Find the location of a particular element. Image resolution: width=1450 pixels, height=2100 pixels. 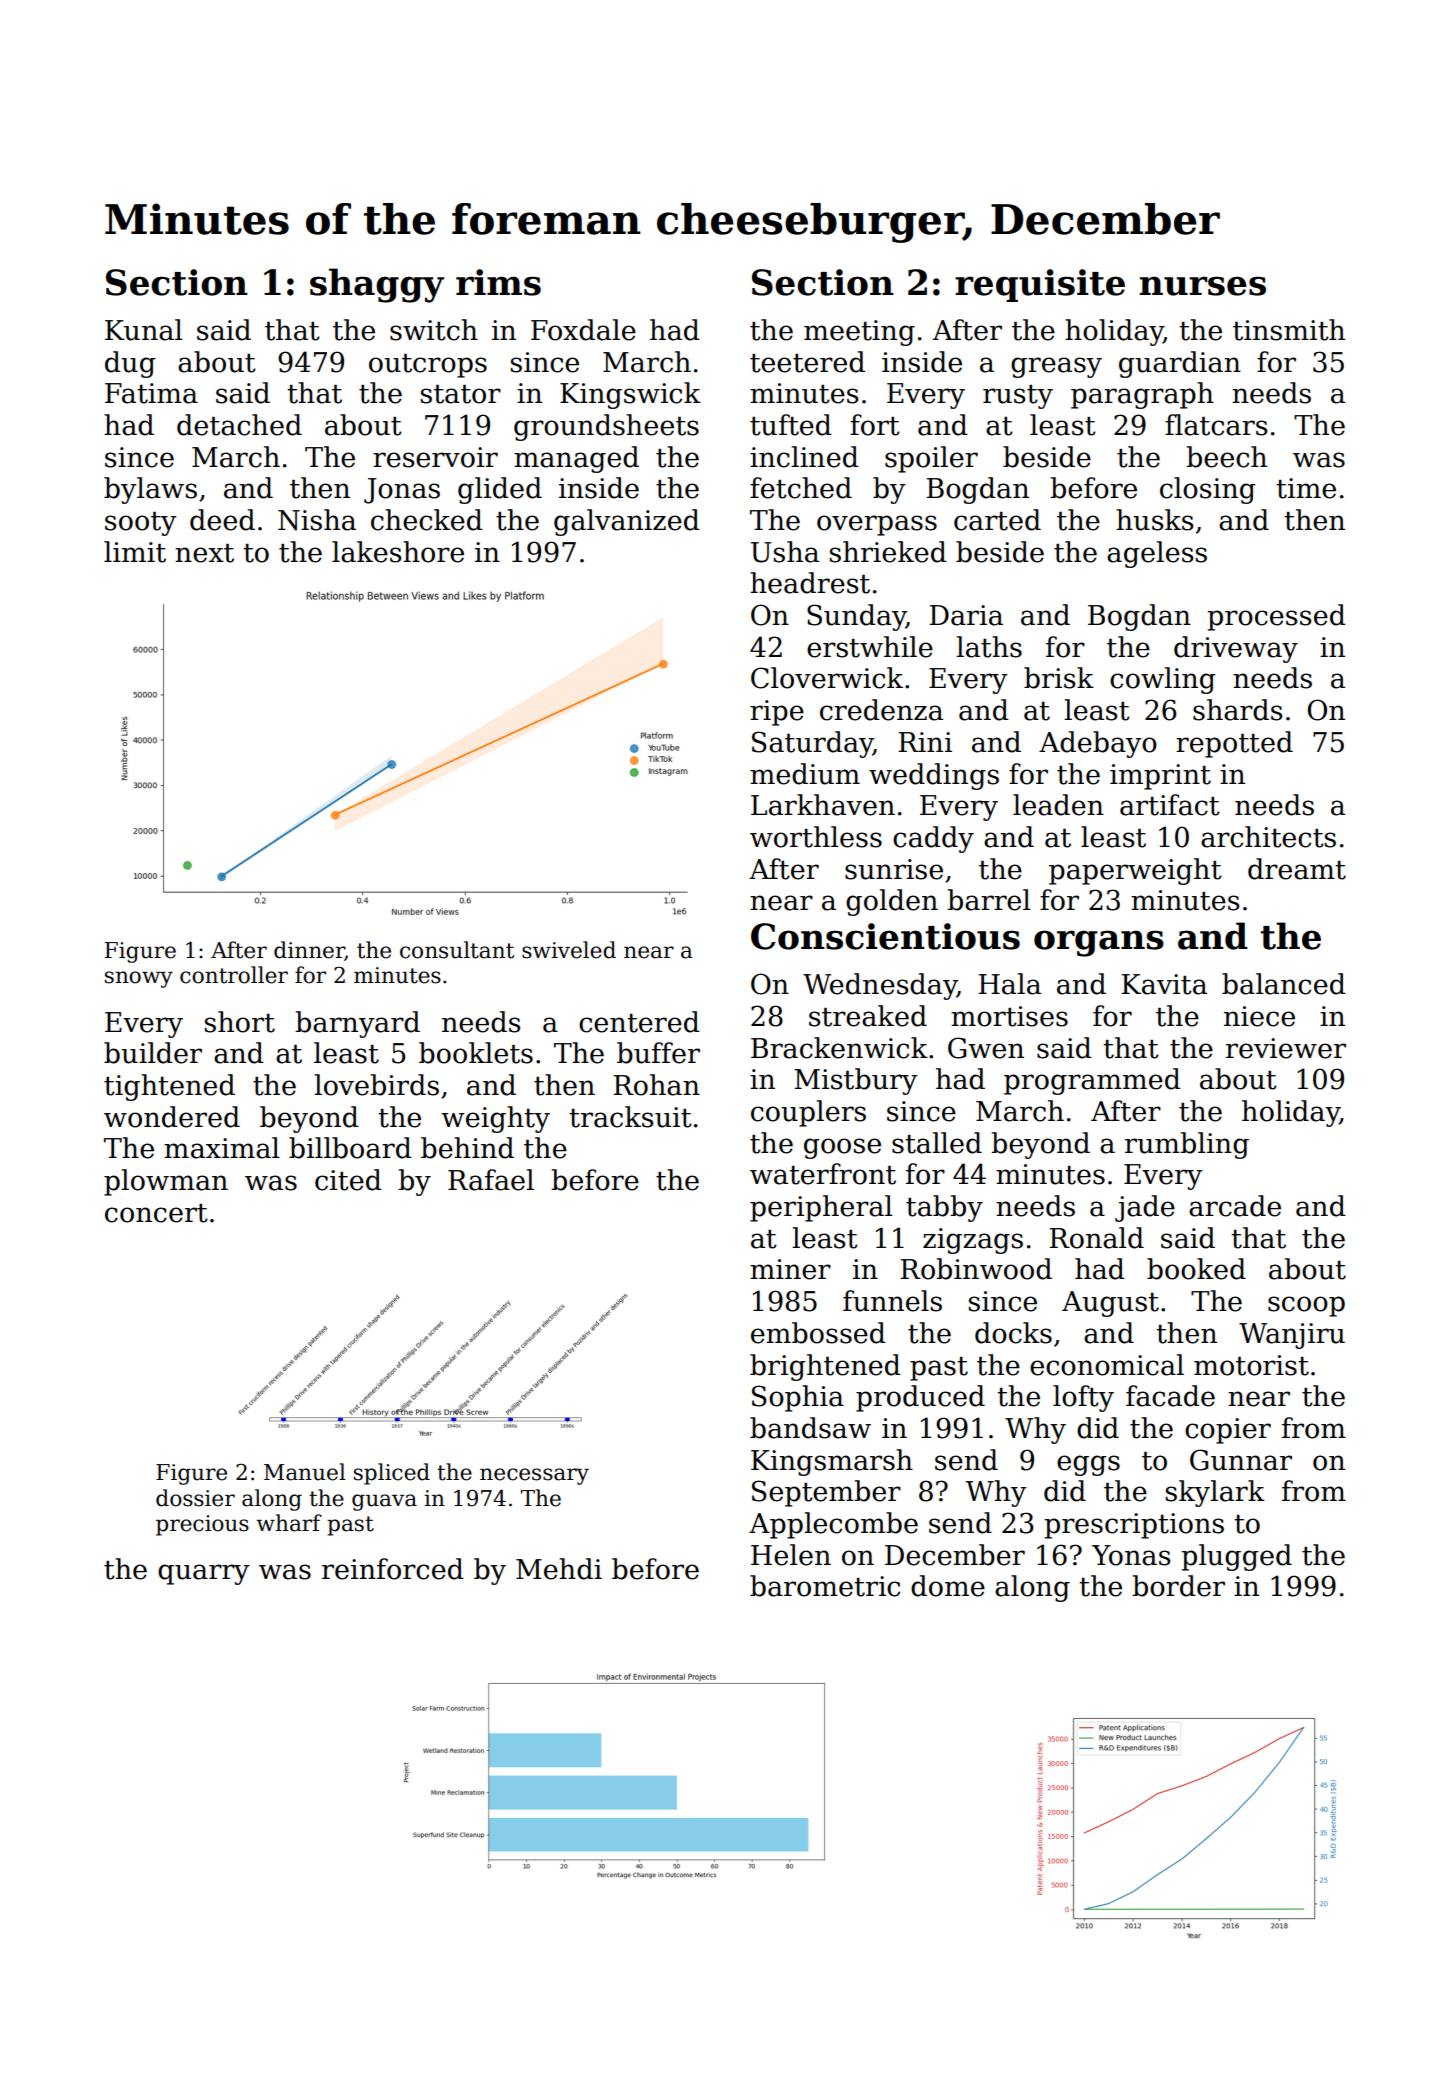

concert is located at coordinates (156, 1213).
